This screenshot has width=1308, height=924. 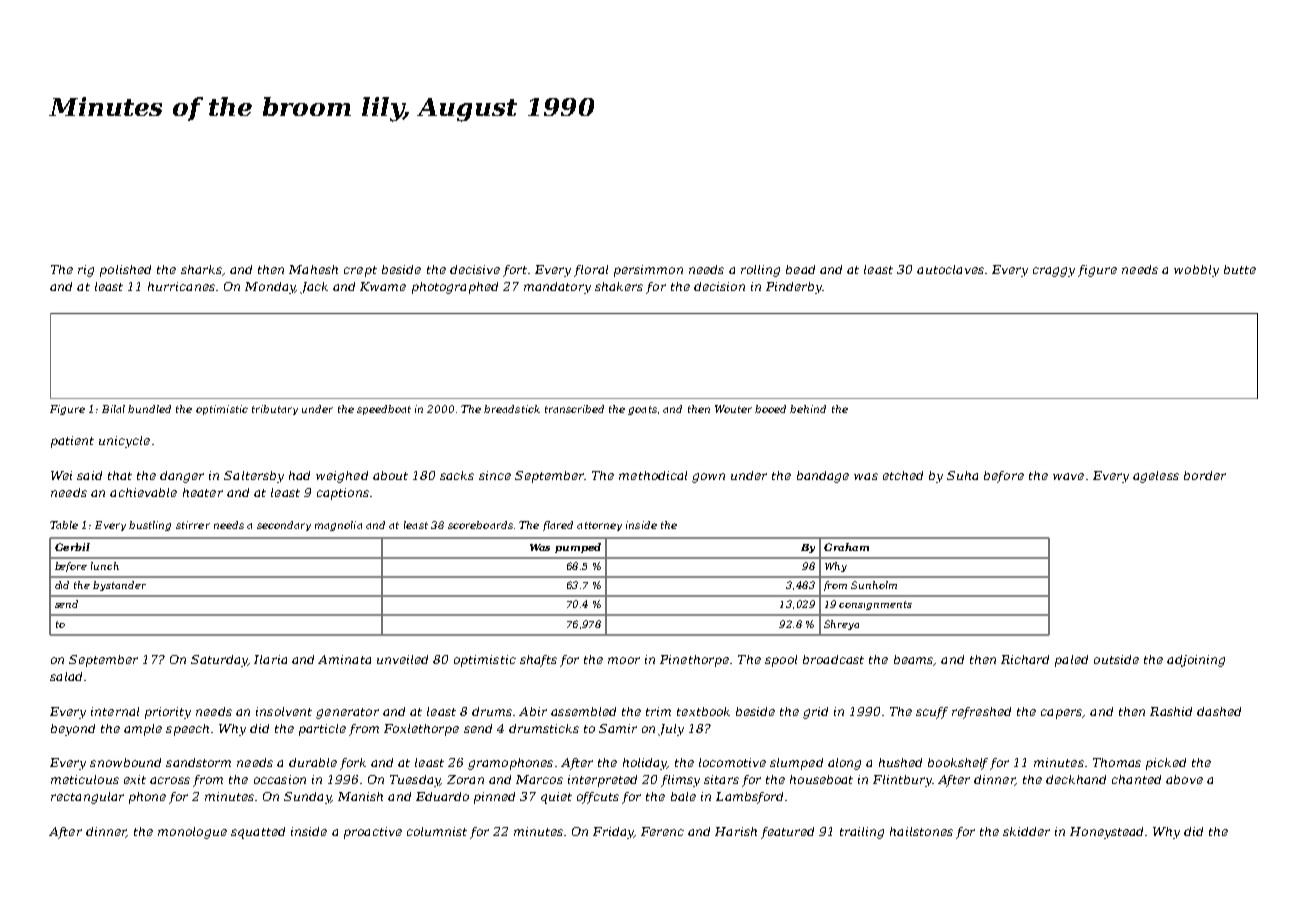 What do you see at coordinates (1219, 711) in the screenshot?
I see `dashed` at bounding box center [1219, 711].
